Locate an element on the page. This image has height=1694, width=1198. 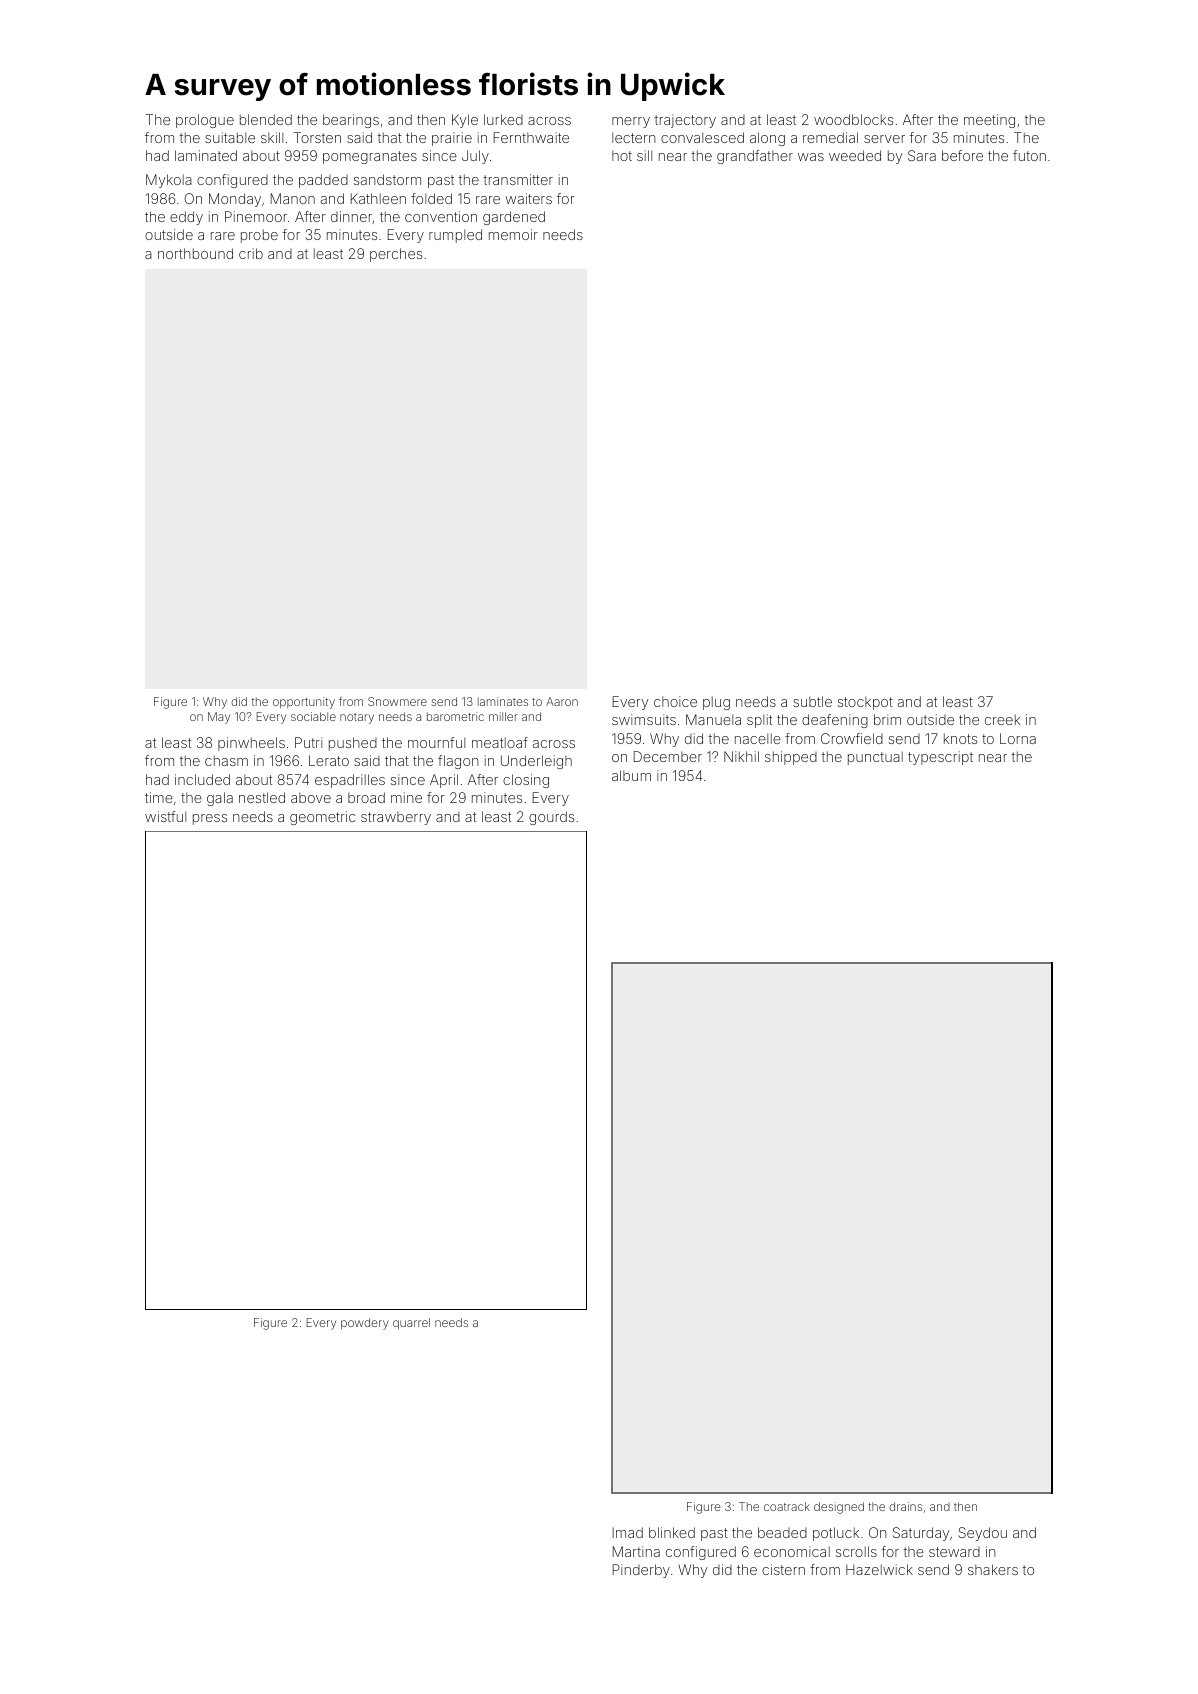
quarrel is located at coordinates (411, 1324).
